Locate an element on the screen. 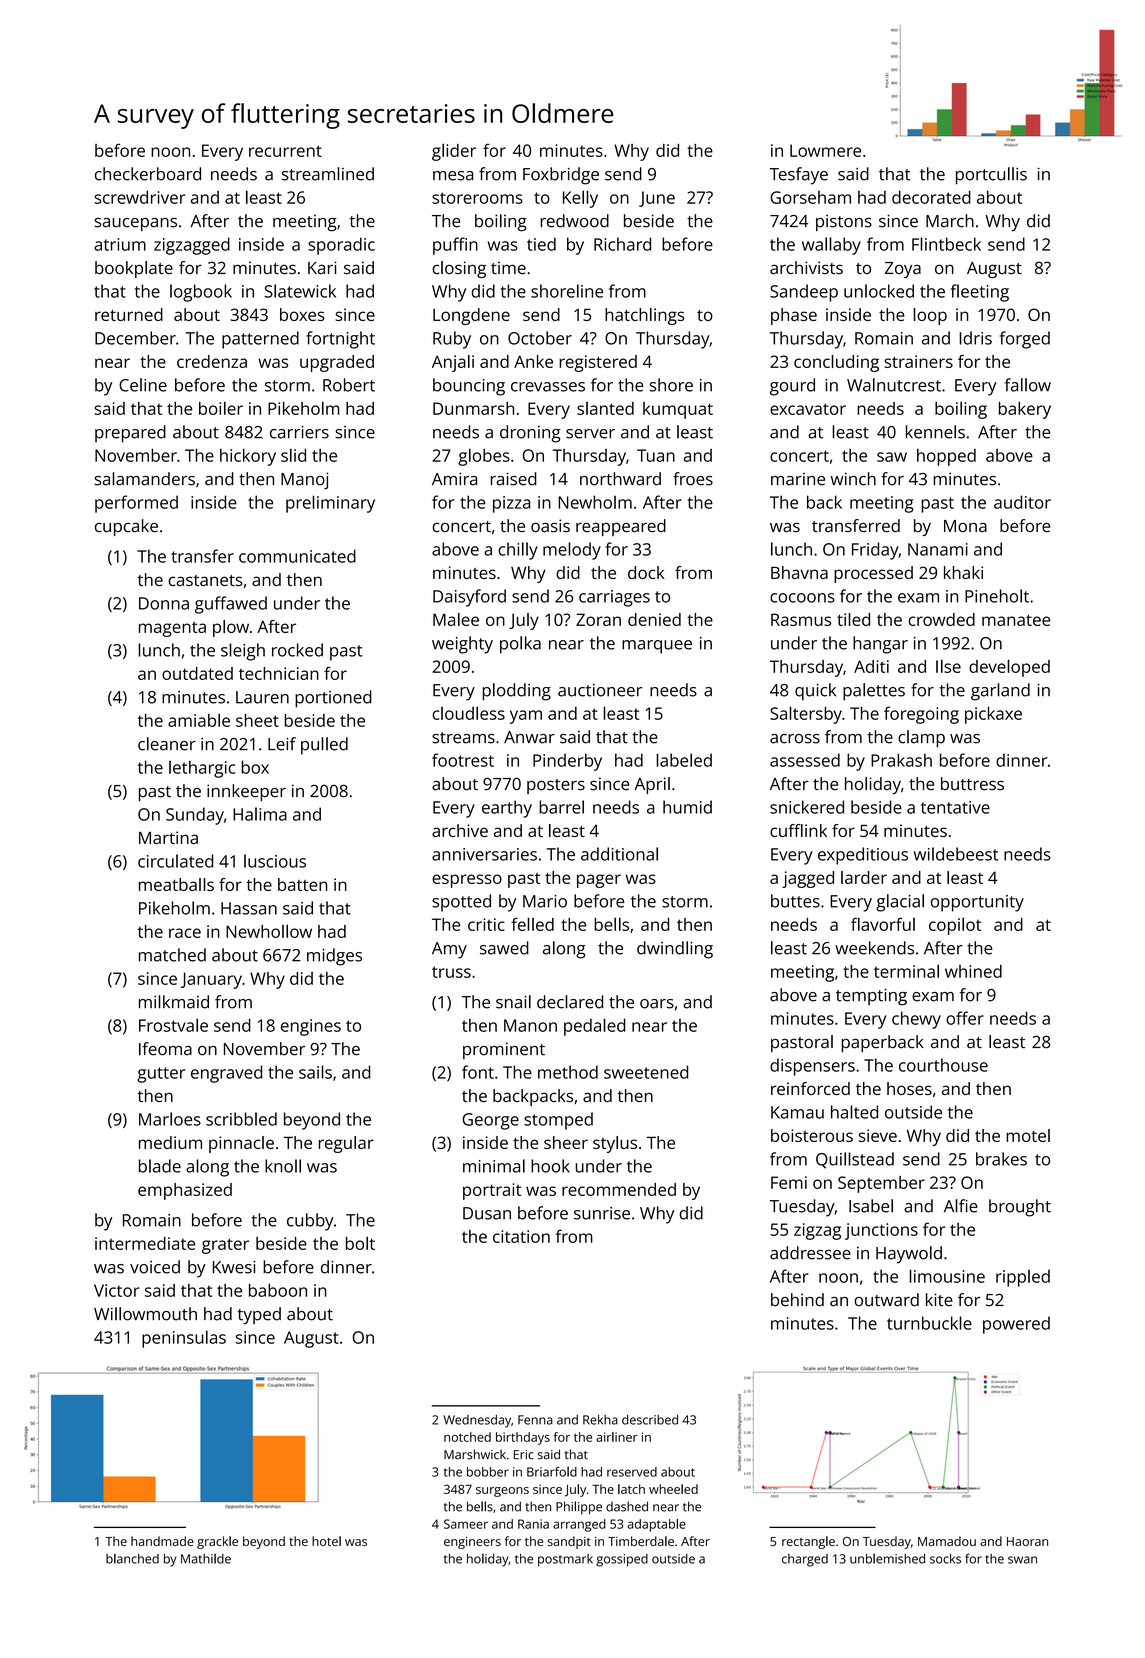 The image size is (1145, 1658). returned is located at coordinates (129, 314).
